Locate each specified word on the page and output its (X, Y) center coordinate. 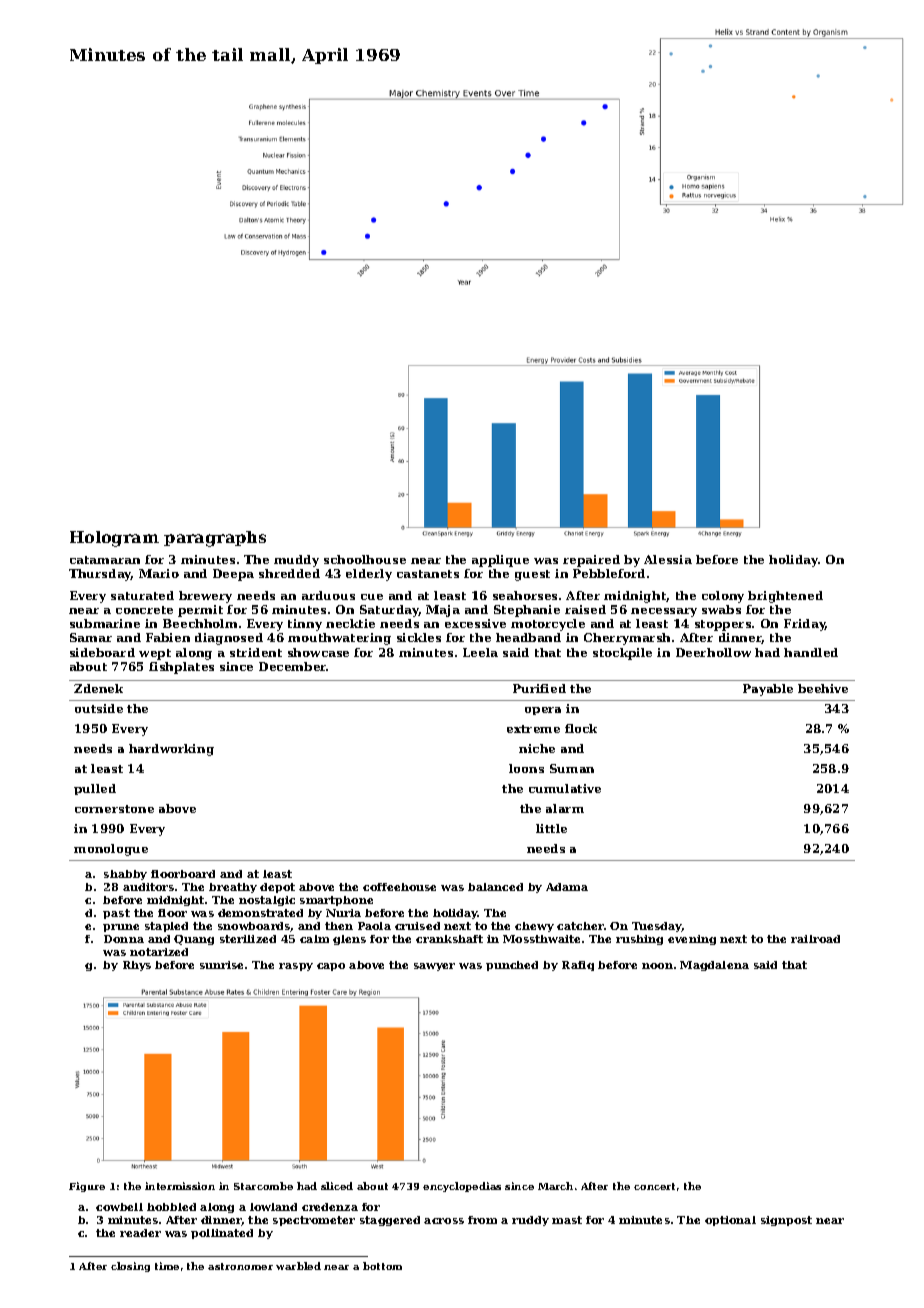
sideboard (102, 652)
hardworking (171, 750)
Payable (768, 690)
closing (130, 1267)
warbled (298, 1266)
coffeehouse (399, 887)
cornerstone (114, 809)
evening (692, 940)
